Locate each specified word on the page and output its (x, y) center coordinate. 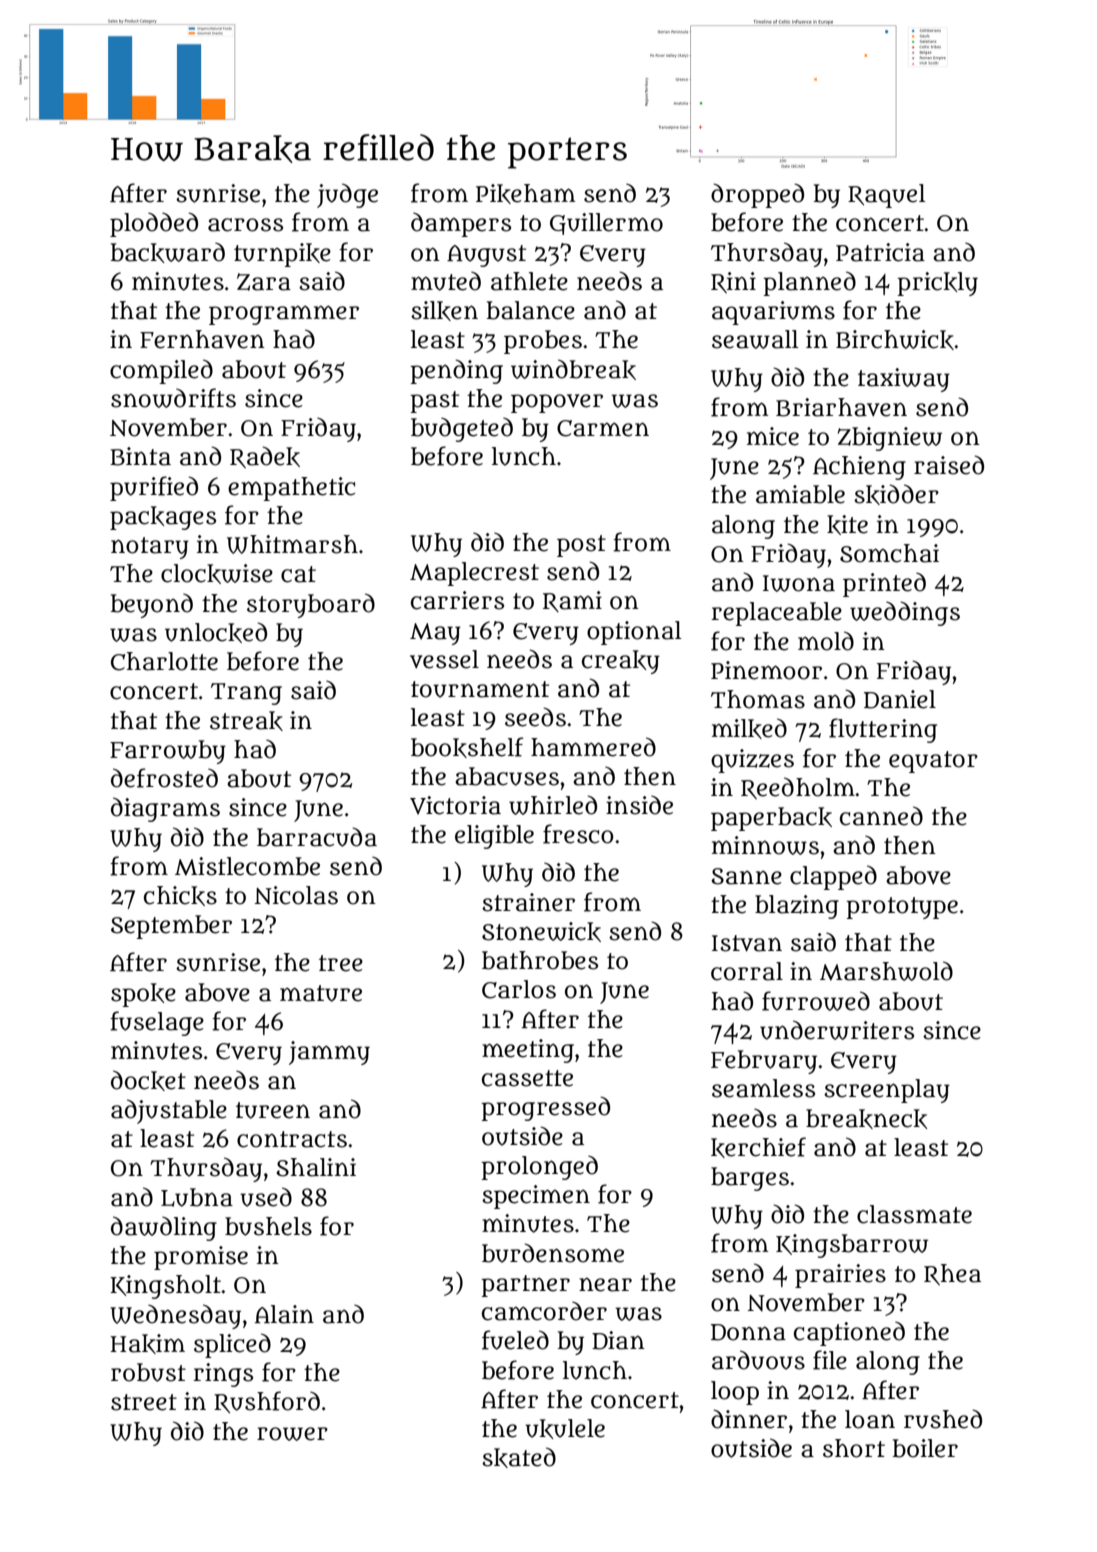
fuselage (157, 1023)
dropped (757, 195)
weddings (905, 613)
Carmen (603, 428)
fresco (578, 834)
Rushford (267, 1402)
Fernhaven (202, 339)
